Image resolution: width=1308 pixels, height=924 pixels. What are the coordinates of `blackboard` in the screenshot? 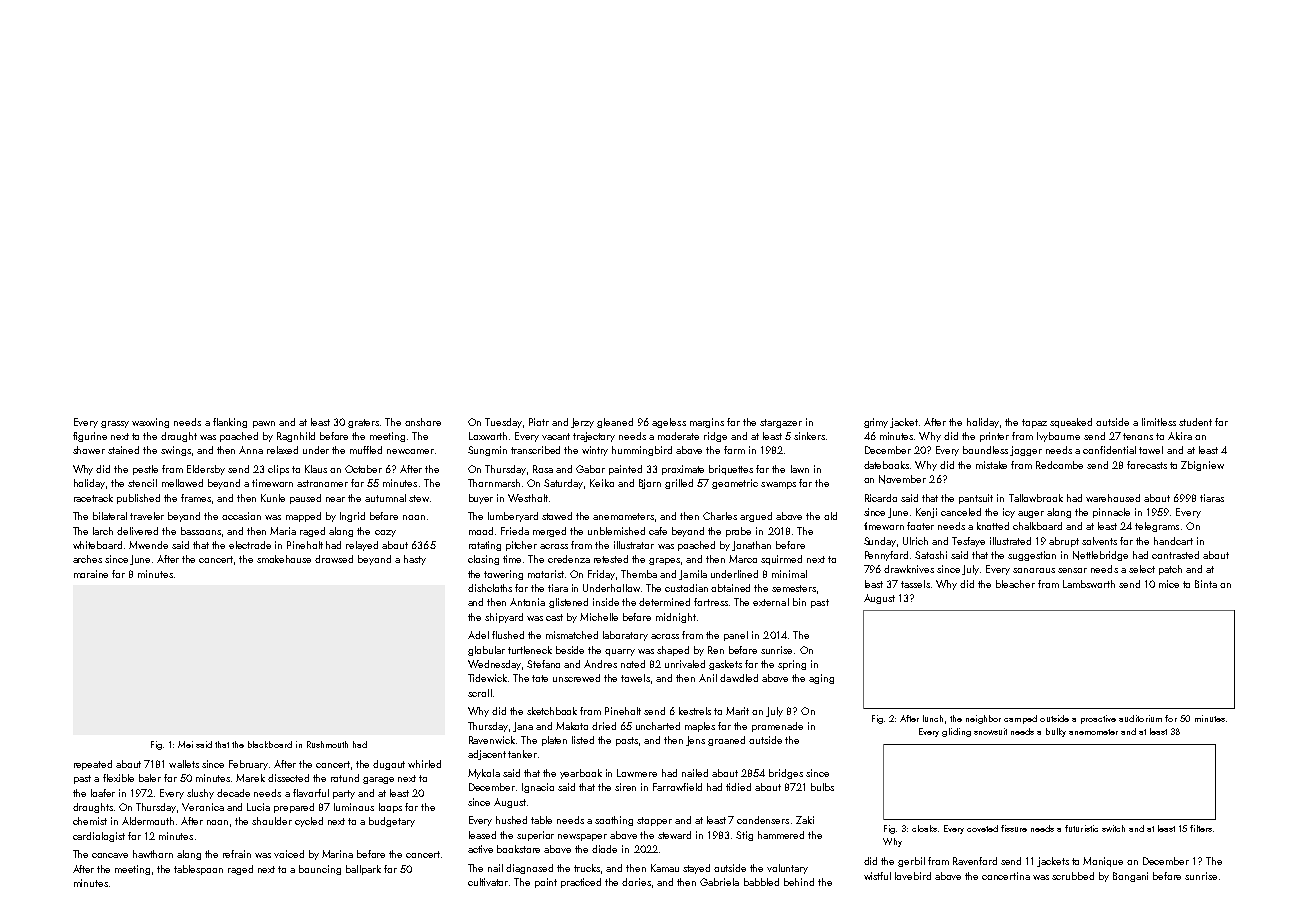 It's located at (270, 744).
